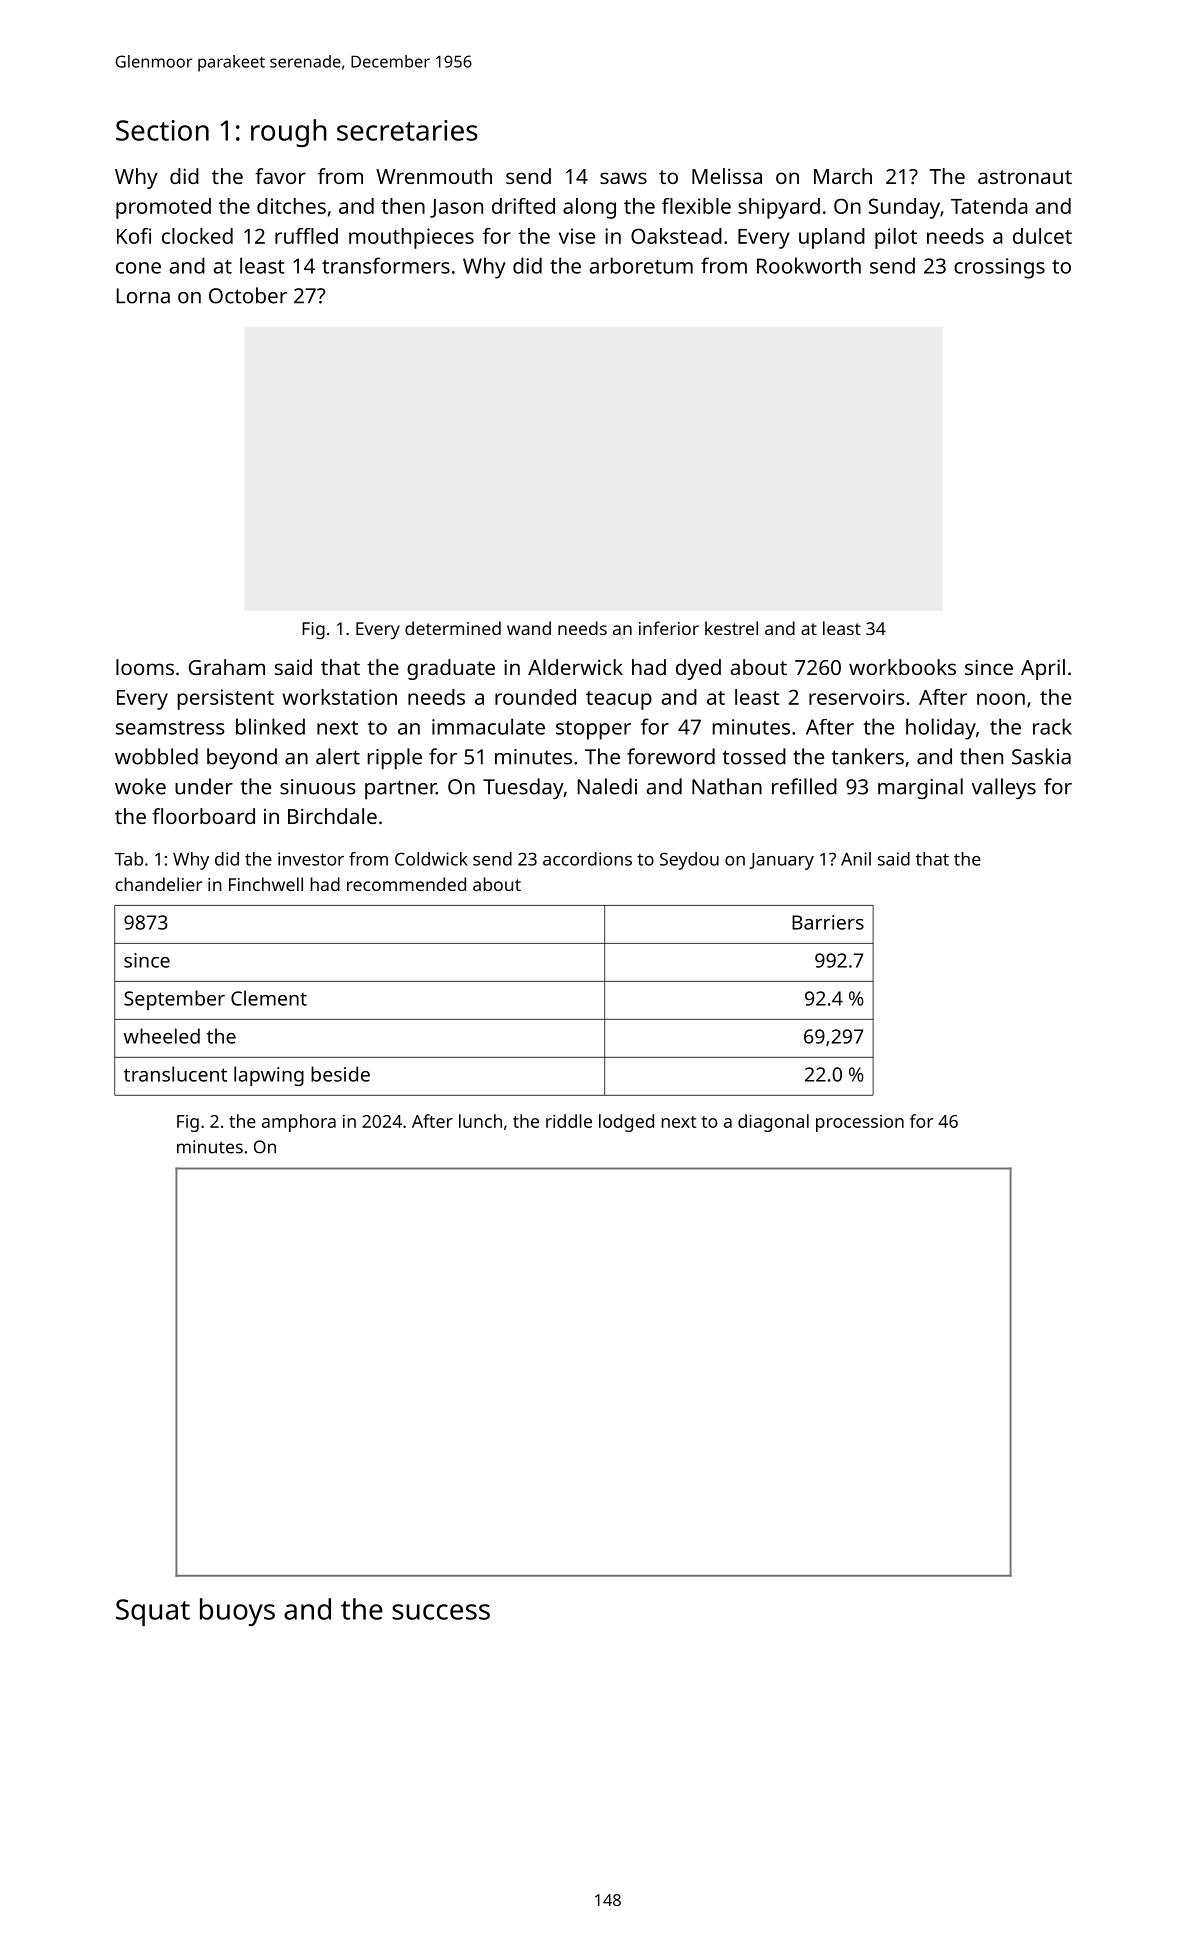 The width and height of the screenshot is (1187, 1955). What do you see at coordinates (781, 861) in the screenshot?
I see `January` at bounding box center [781, 861].
